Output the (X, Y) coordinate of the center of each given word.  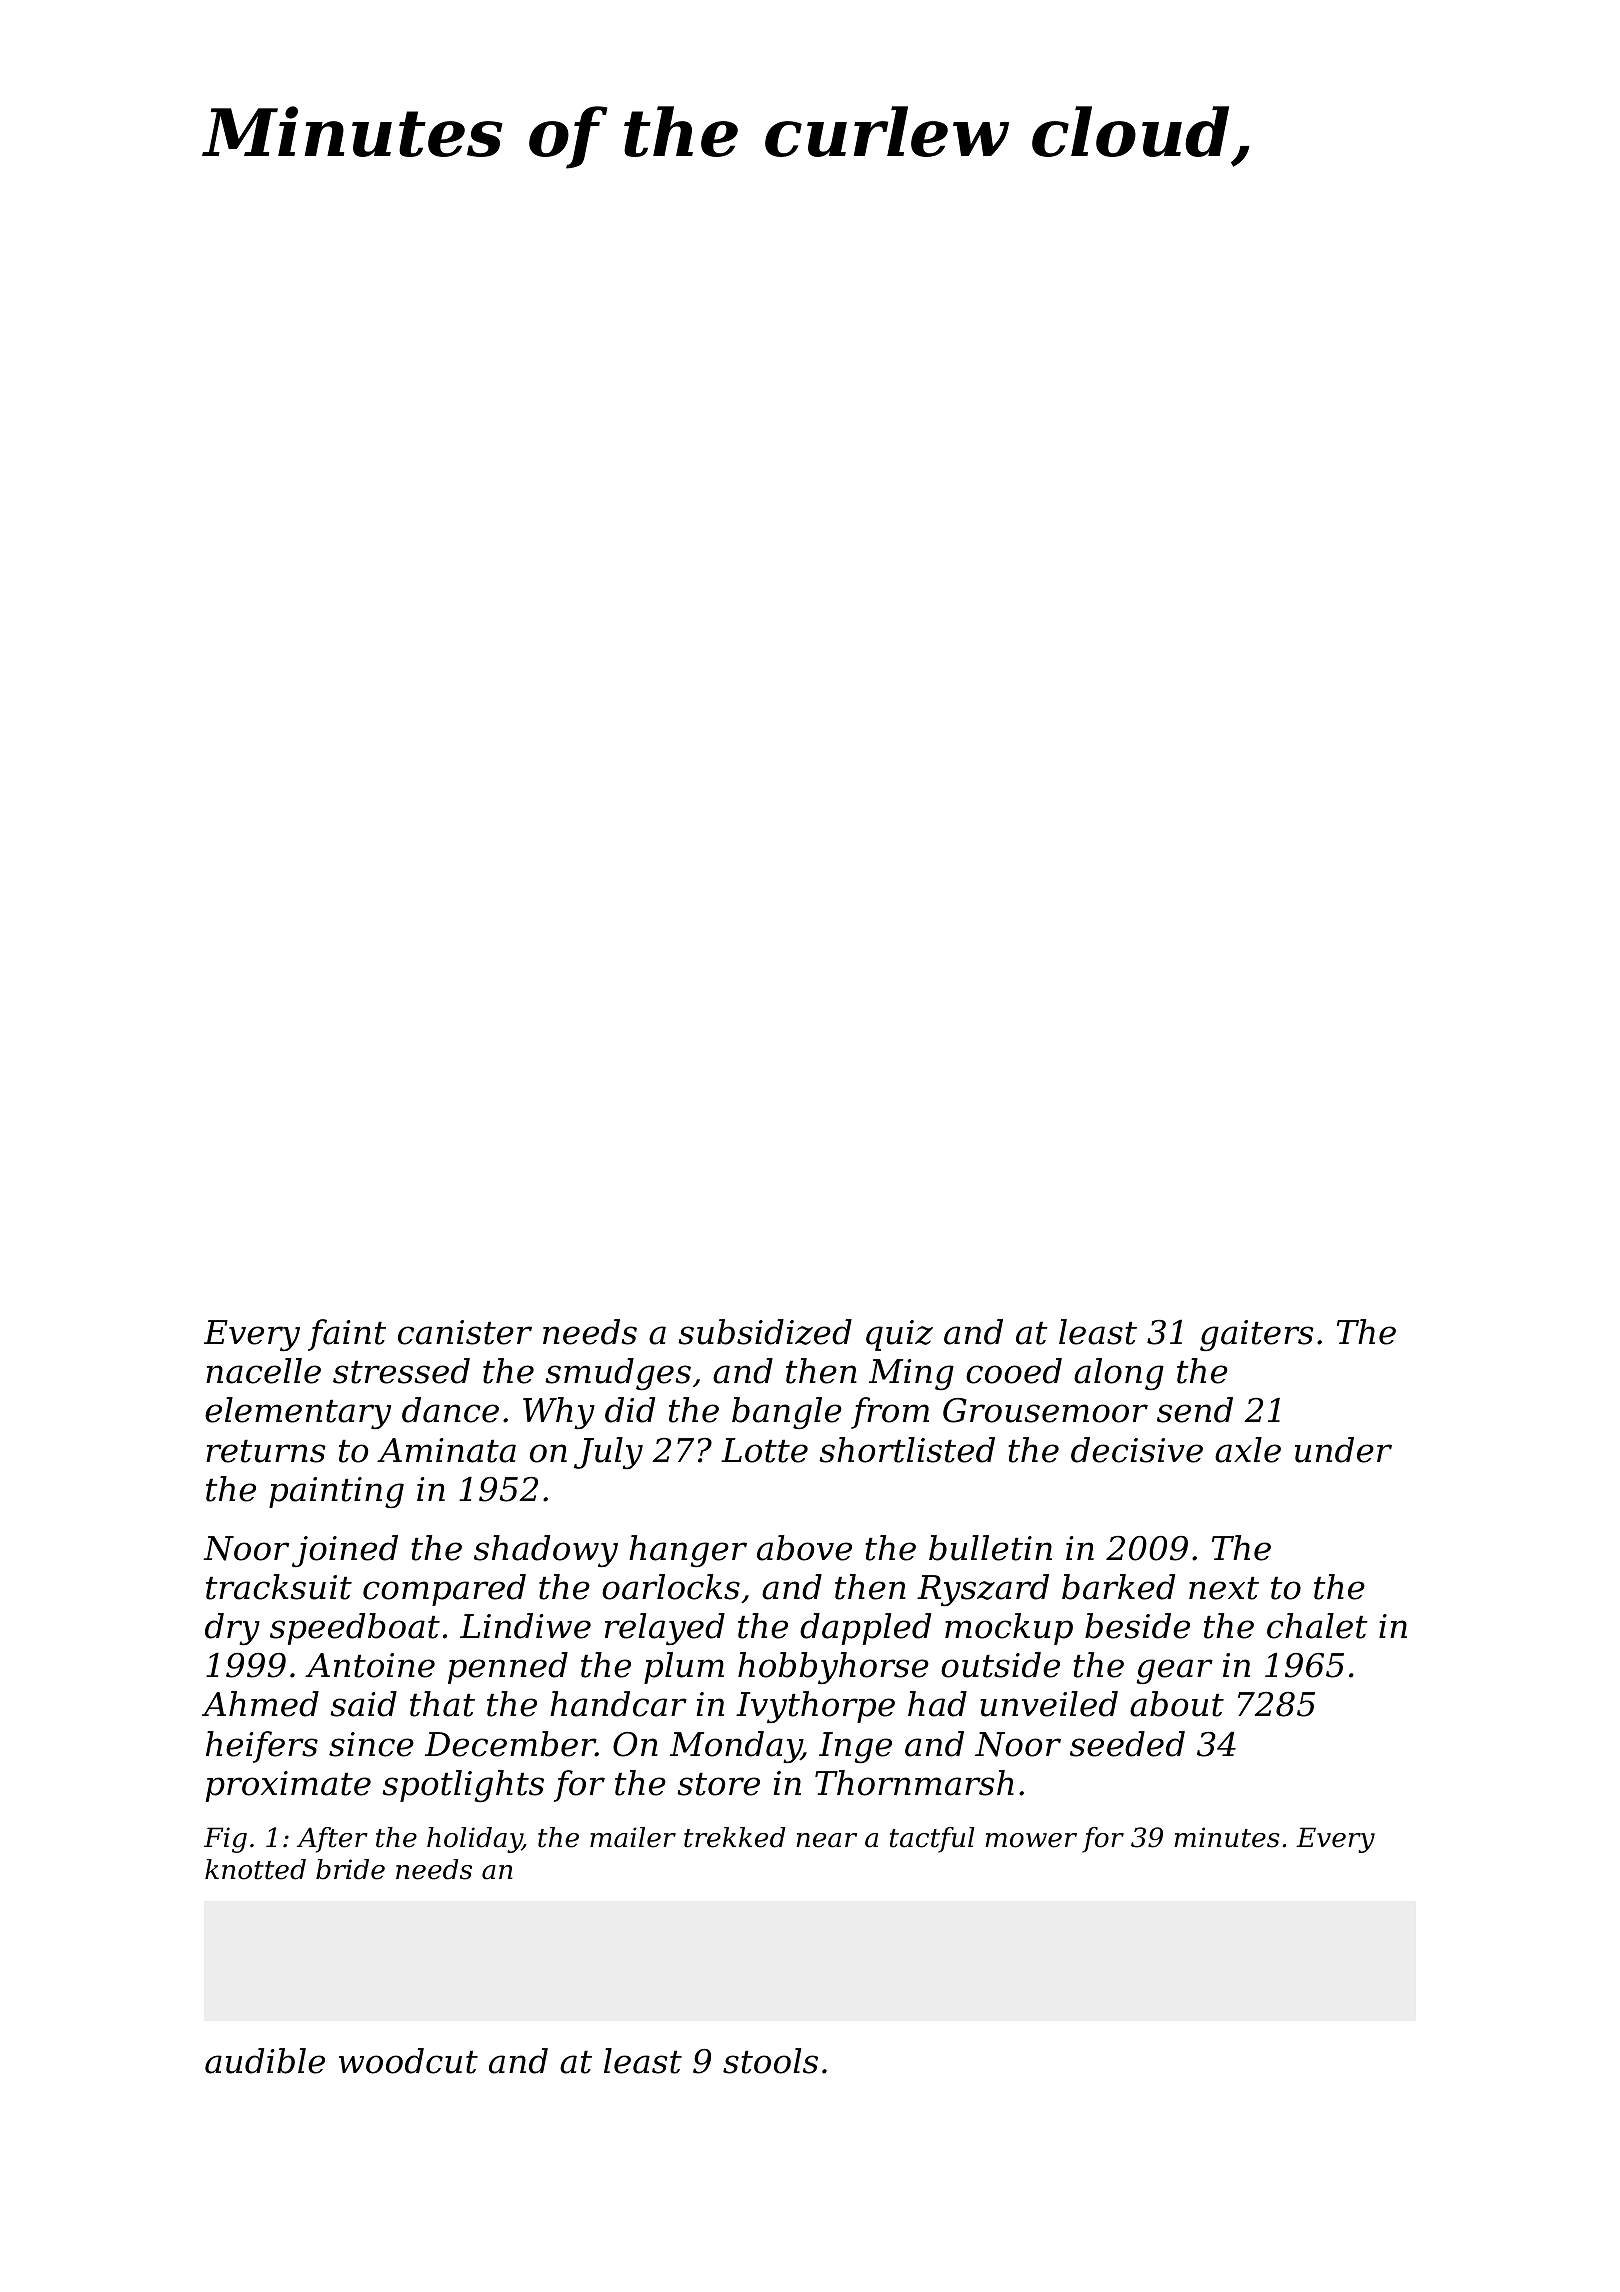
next (1224, 1588)
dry (232, 1629)
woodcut (408, 2061)
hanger (688, 1551)
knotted (255, 1869)
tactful (932, 1840)
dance (450, 1410)
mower (1031, 1840)
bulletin (990, 1548)
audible (265, 2061)
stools (770, 2061)
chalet (1317, 1626)
